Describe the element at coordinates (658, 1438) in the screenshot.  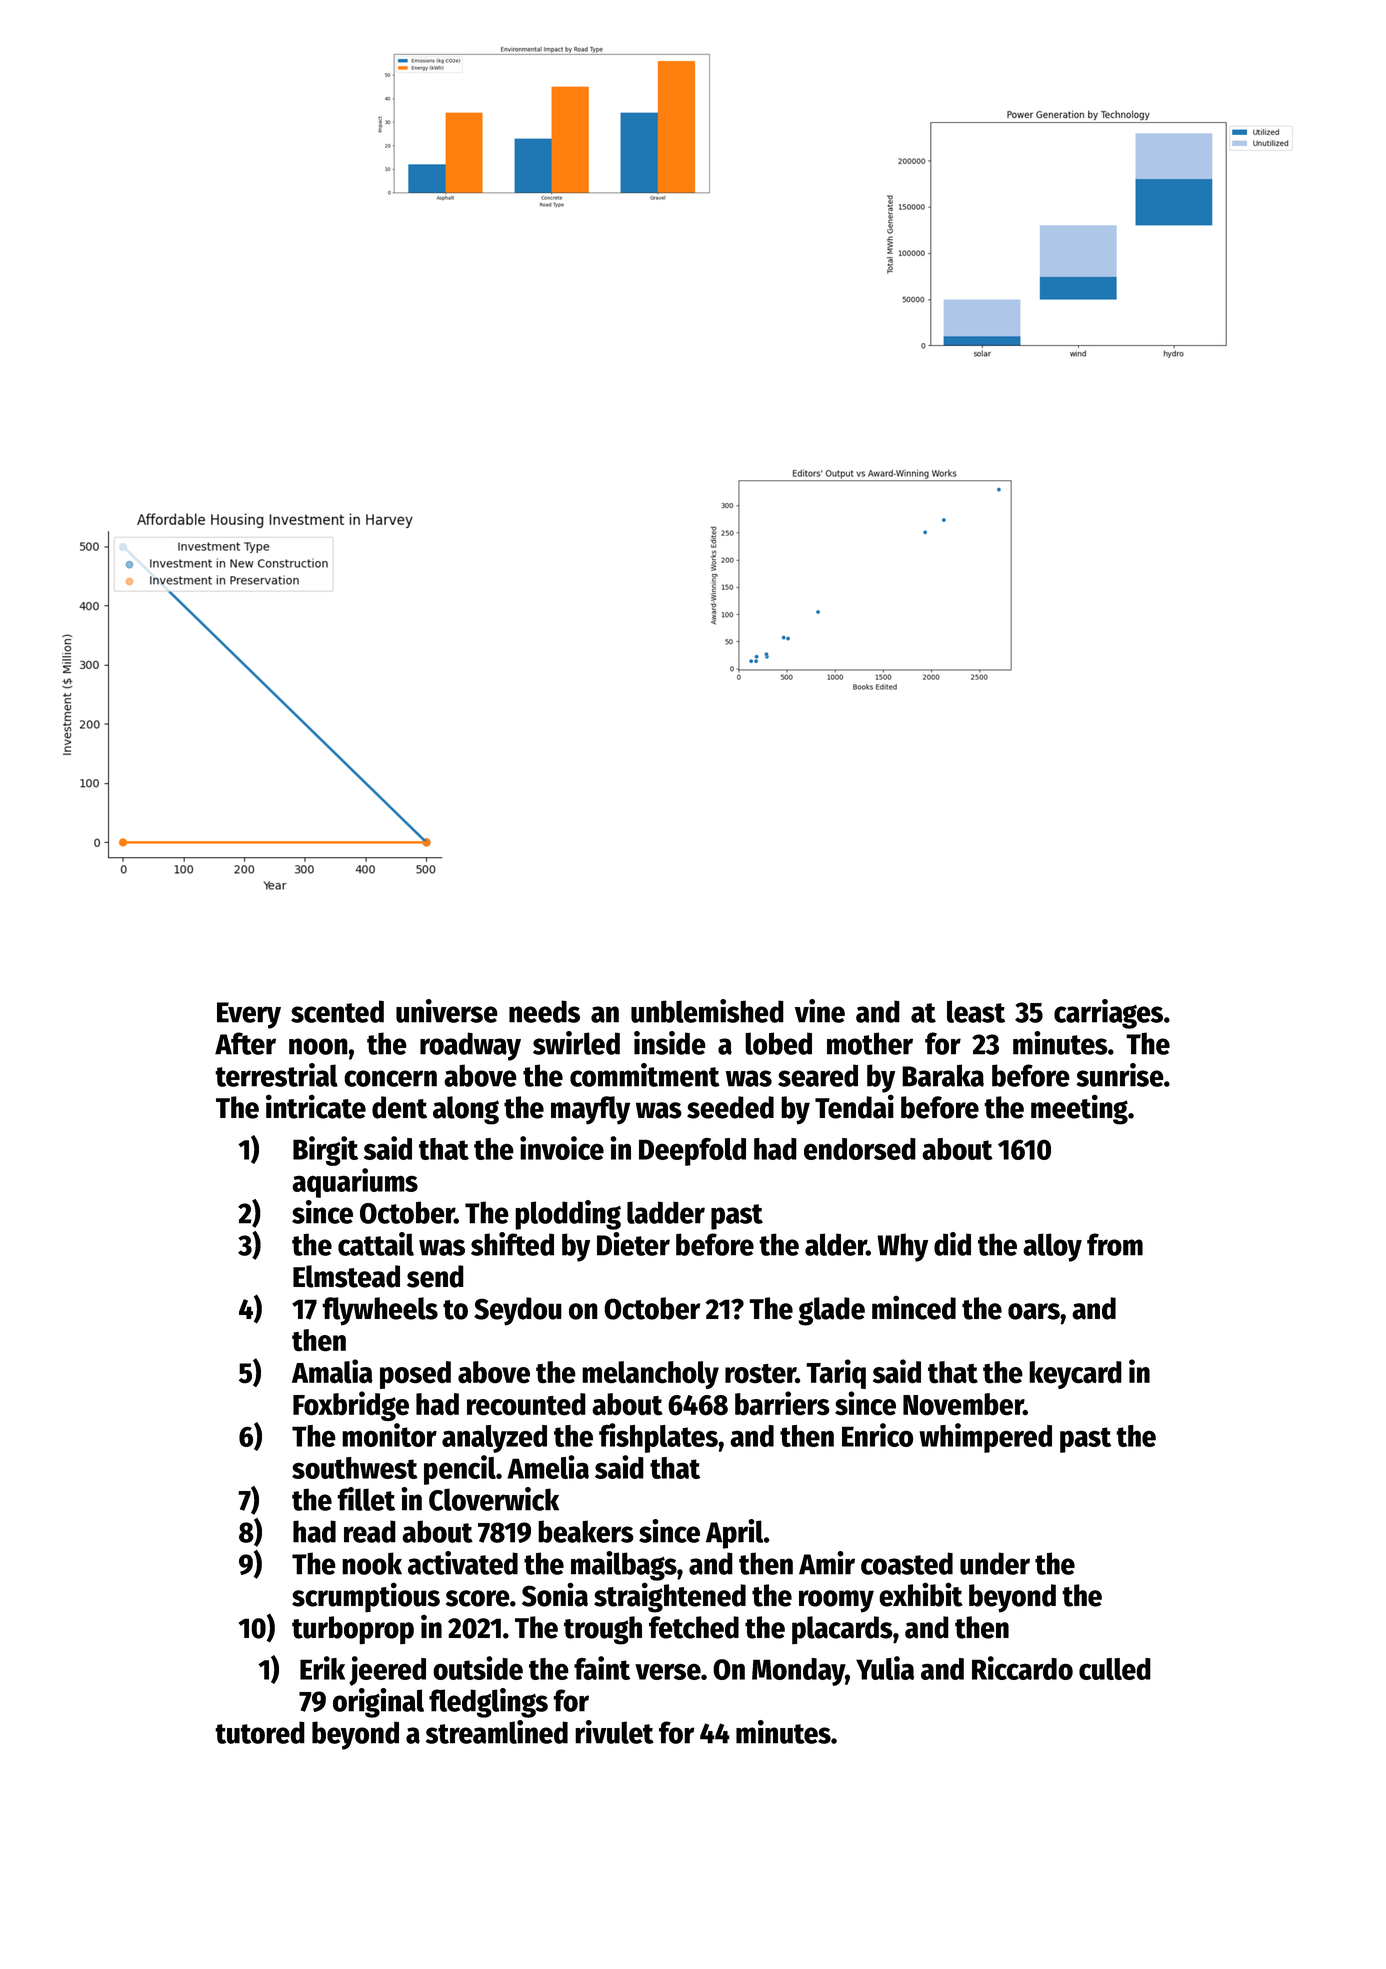
I see `fishplates` at that location.
